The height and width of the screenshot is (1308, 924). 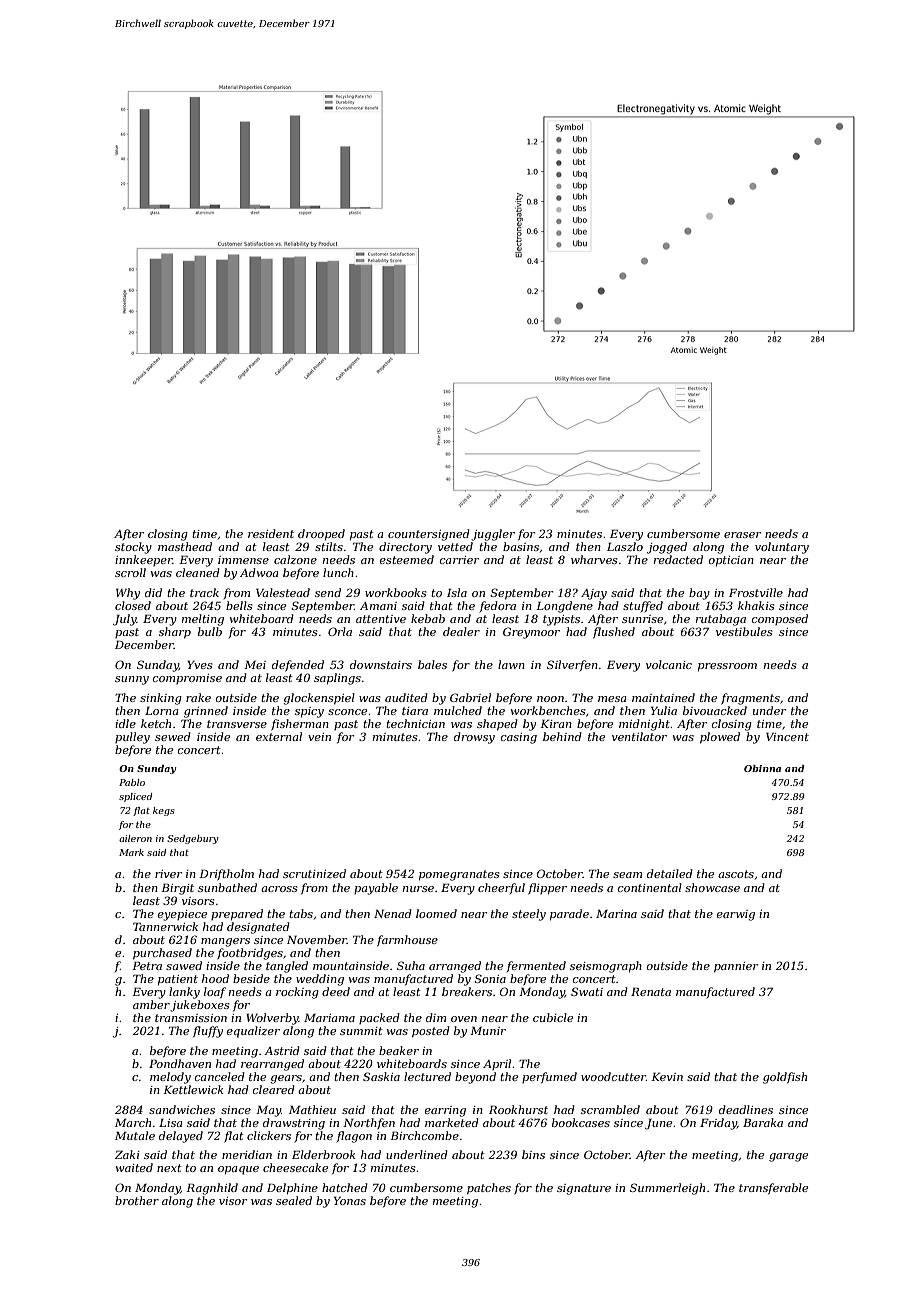 What do you see at coordinates (493, 535) in the screenshot?
I see `juggler` at bounding box center [493, 535].
